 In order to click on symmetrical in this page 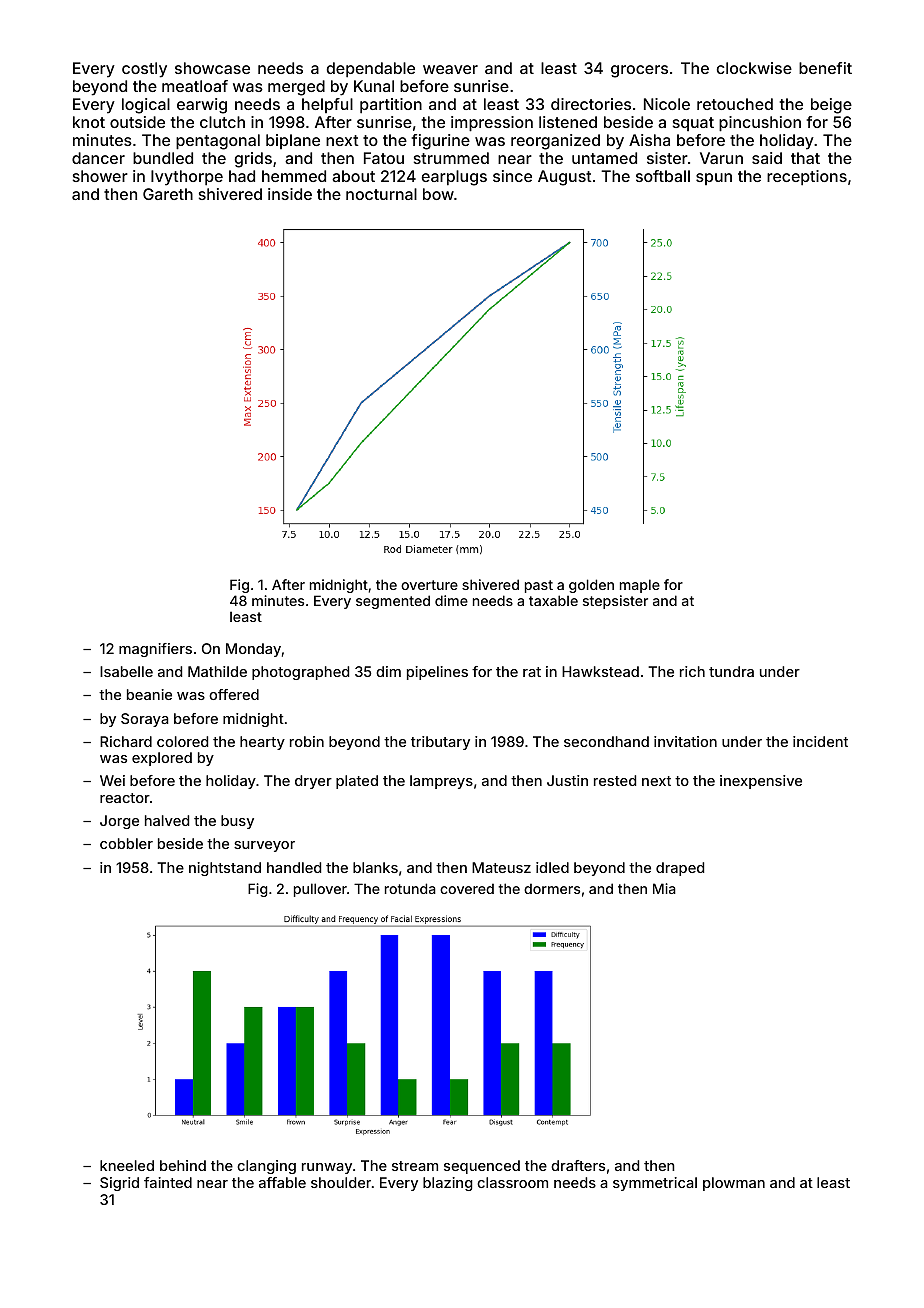, I will do `click(655, 1184)`.
